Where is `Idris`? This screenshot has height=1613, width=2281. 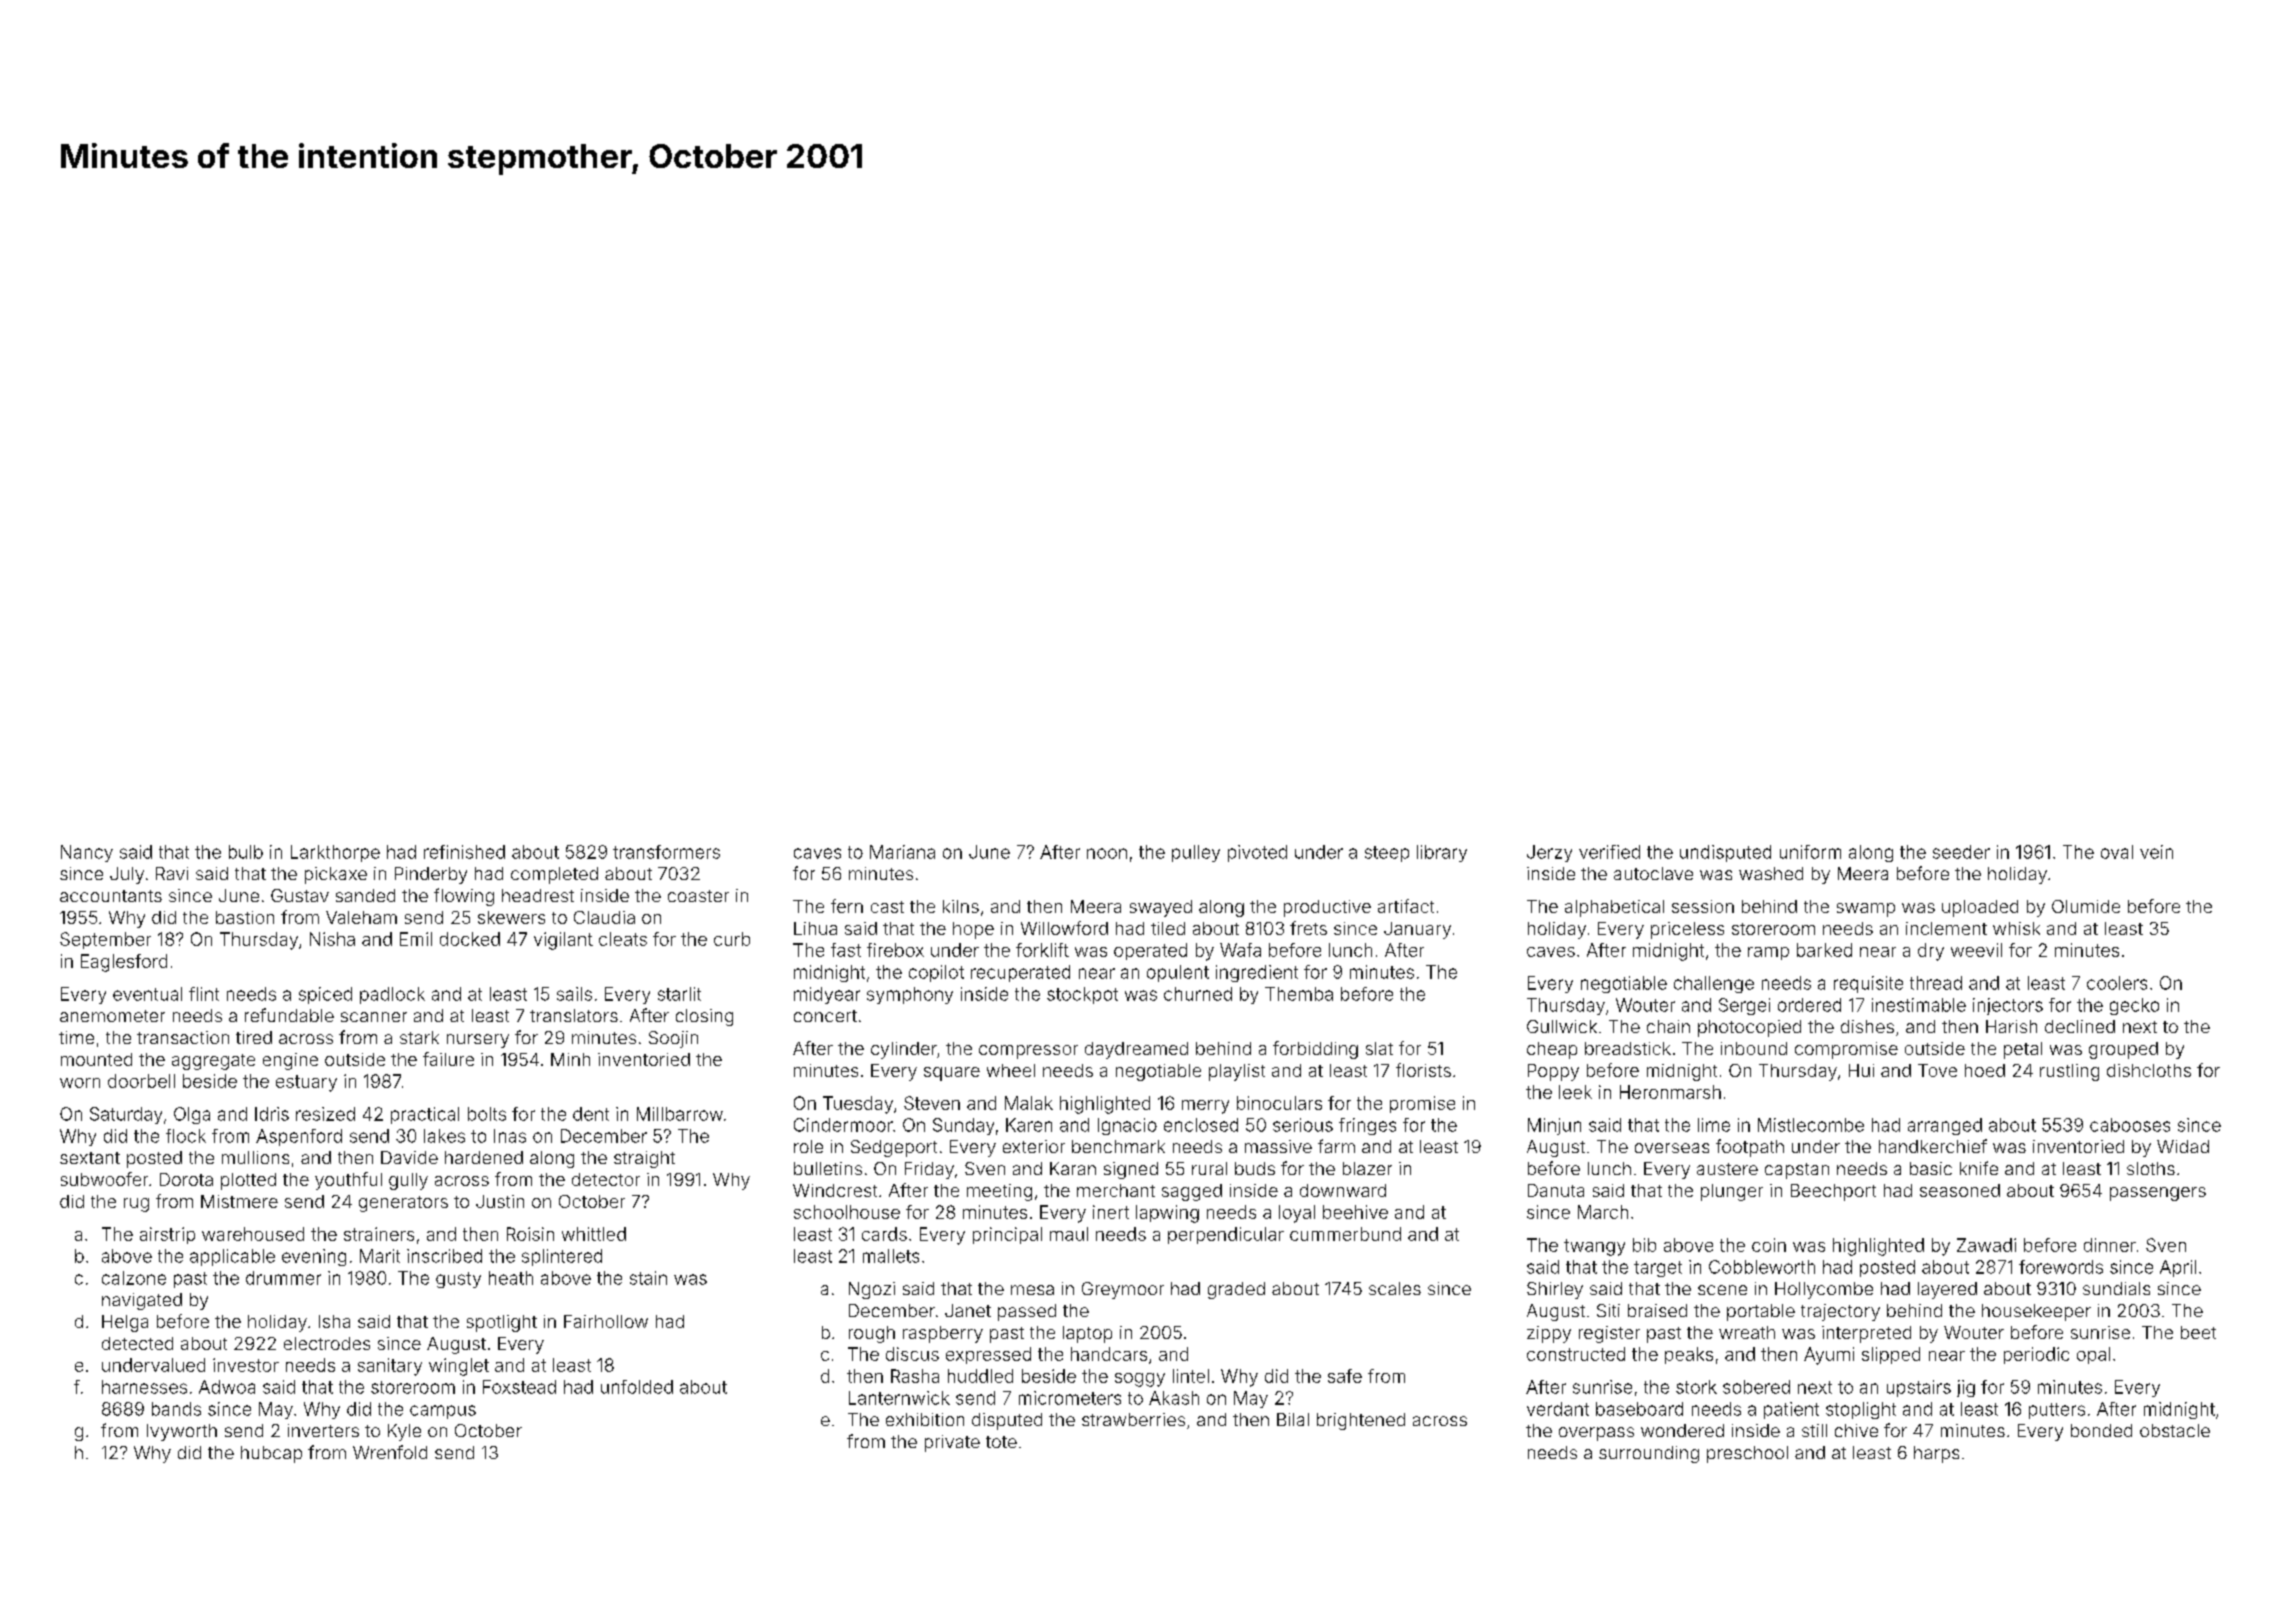
Idris is located at coordinates (272, 1114).
